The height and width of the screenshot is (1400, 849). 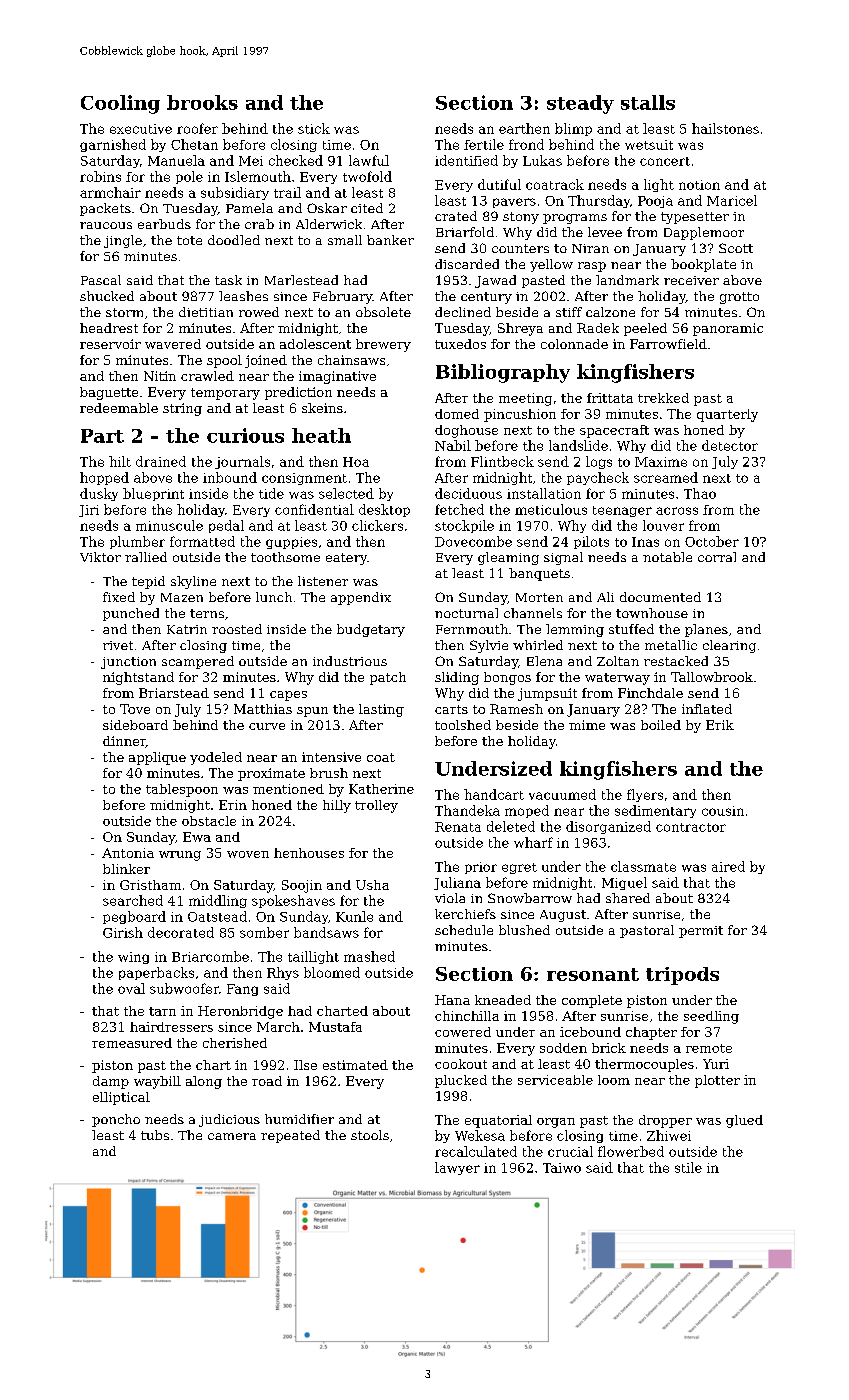 I want to click on schedule, so click(x=464, y=930).
